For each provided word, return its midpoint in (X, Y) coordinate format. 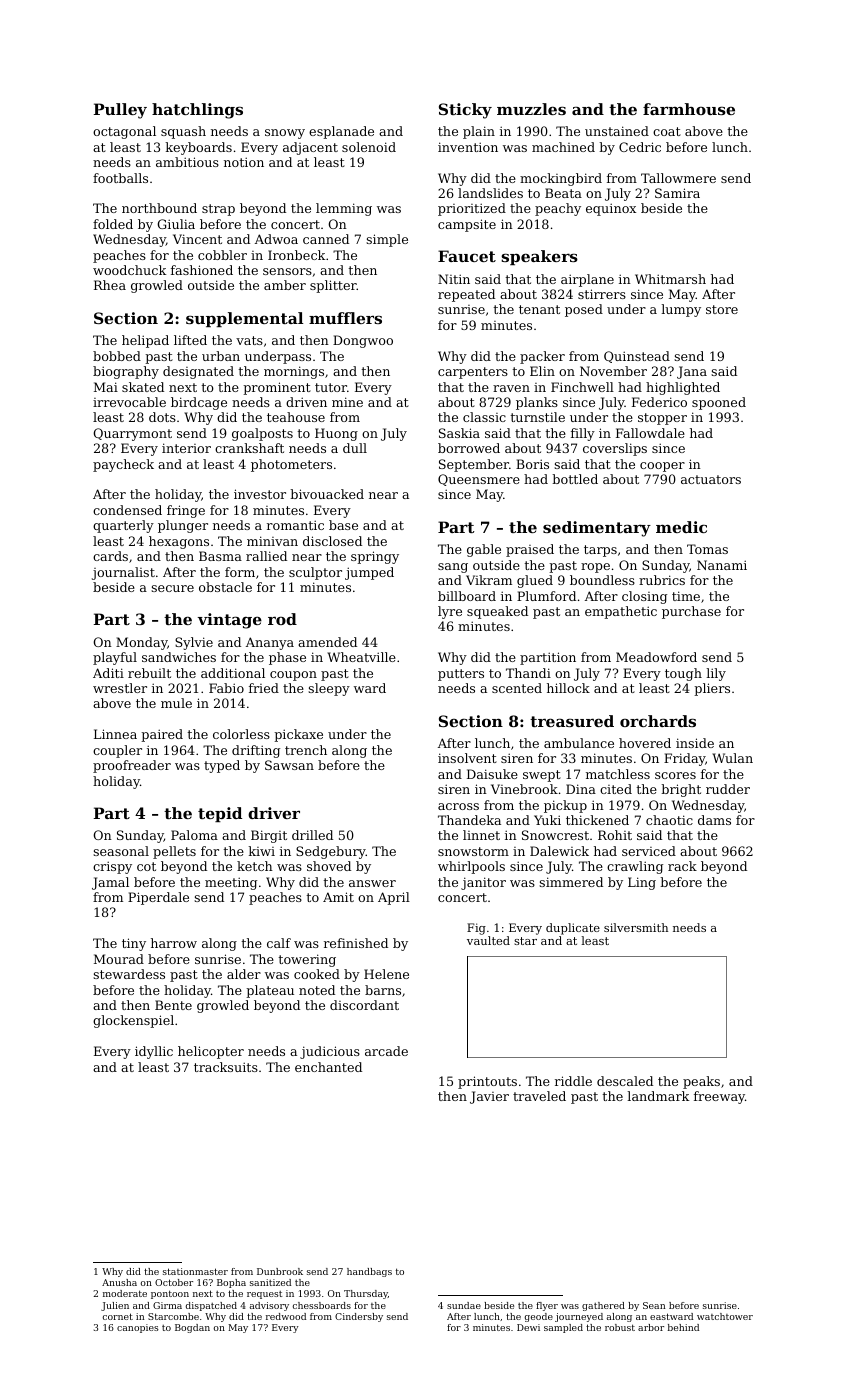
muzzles (531, 109)
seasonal (121, 851)
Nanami (722, 565)
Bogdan (192, 1328)
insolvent (467, 758)
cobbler (222, 255)
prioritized (472, 209)
